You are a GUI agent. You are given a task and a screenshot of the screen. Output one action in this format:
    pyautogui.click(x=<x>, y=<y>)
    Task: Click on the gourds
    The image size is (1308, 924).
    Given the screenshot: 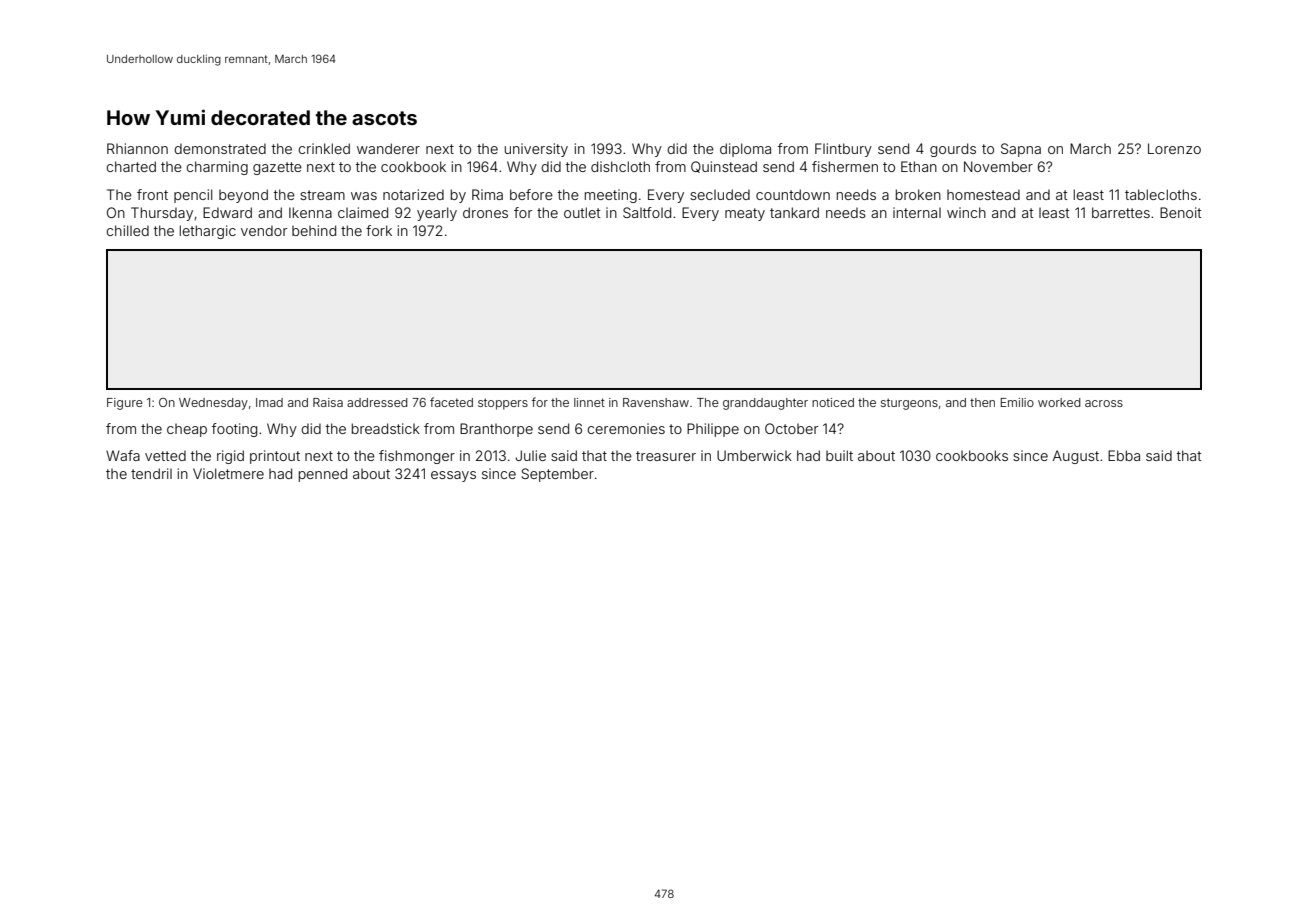 What is the action you would take?
    pyautogui.click(x=953, y=150)
